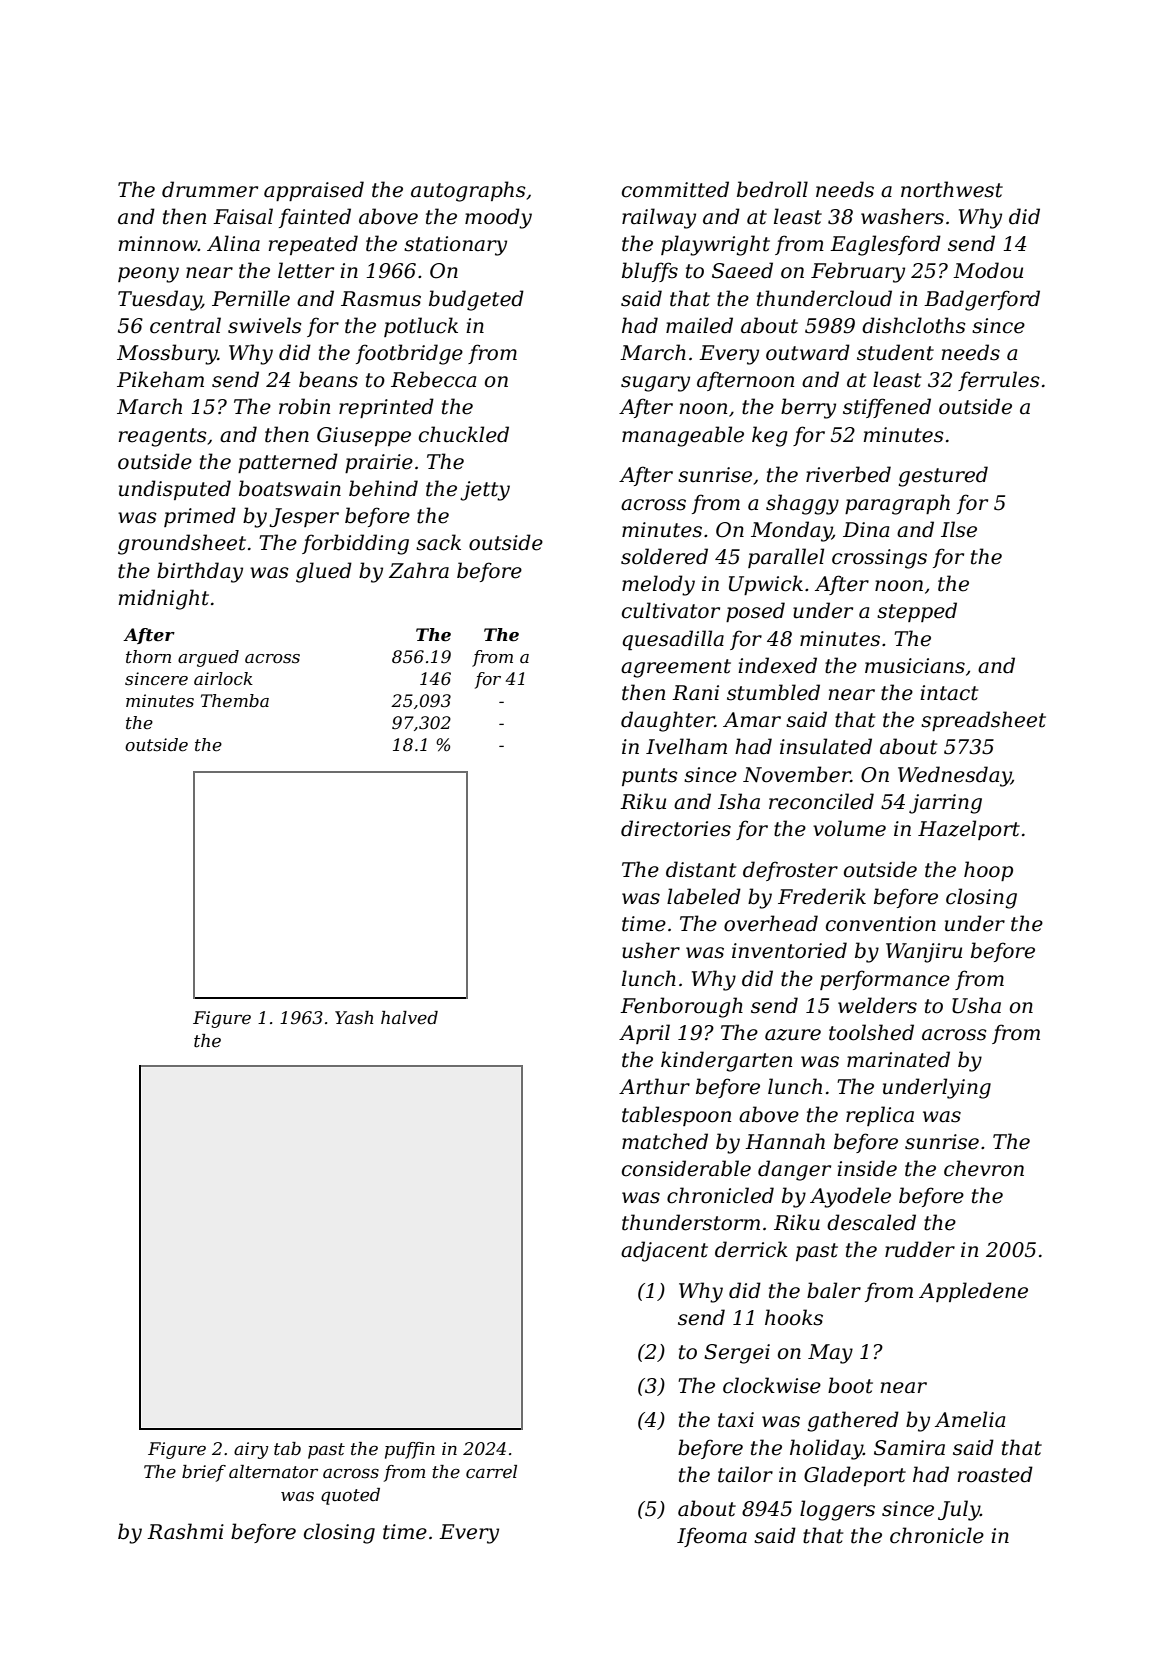 Image resolution: width=1165 pixels, height=1654 pixels. I want to click on airy, so click(251, 1450).
